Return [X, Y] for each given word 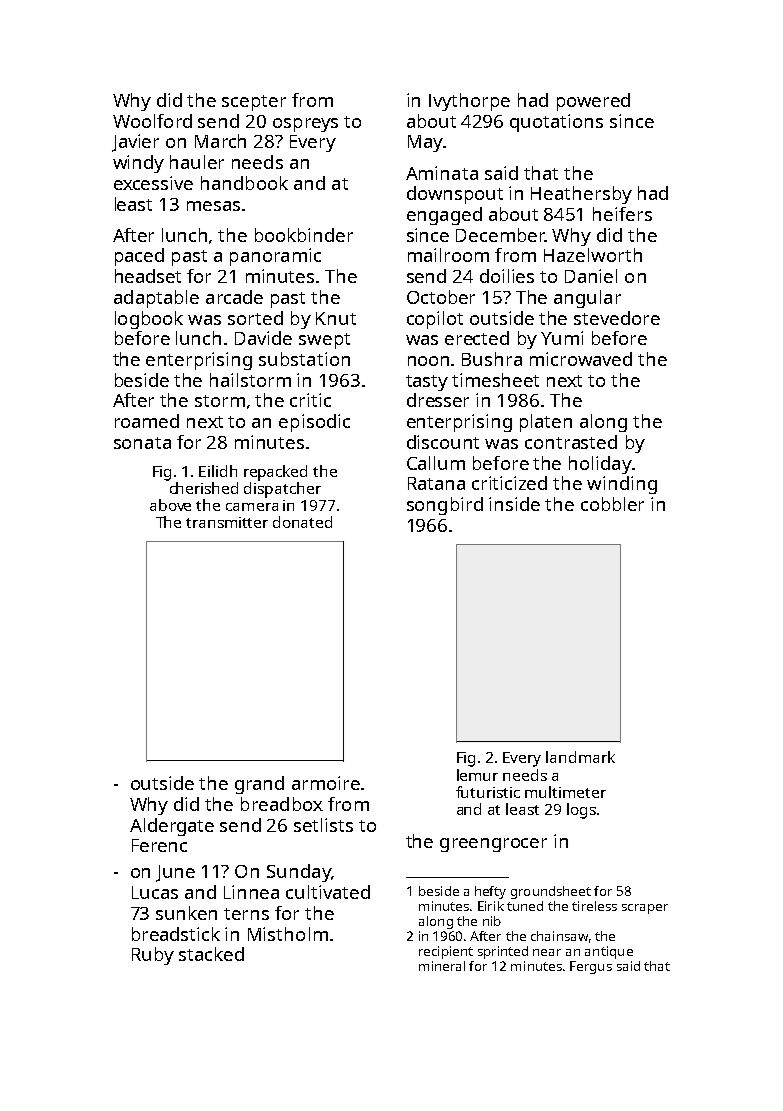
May [425, 143]
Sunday [299, 873]
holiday [600, 465]
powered [593, 102]
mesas [213, 206]
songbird [445, 506]
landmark [580, 757]
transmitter [227, 522]
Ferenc [159, 845]
